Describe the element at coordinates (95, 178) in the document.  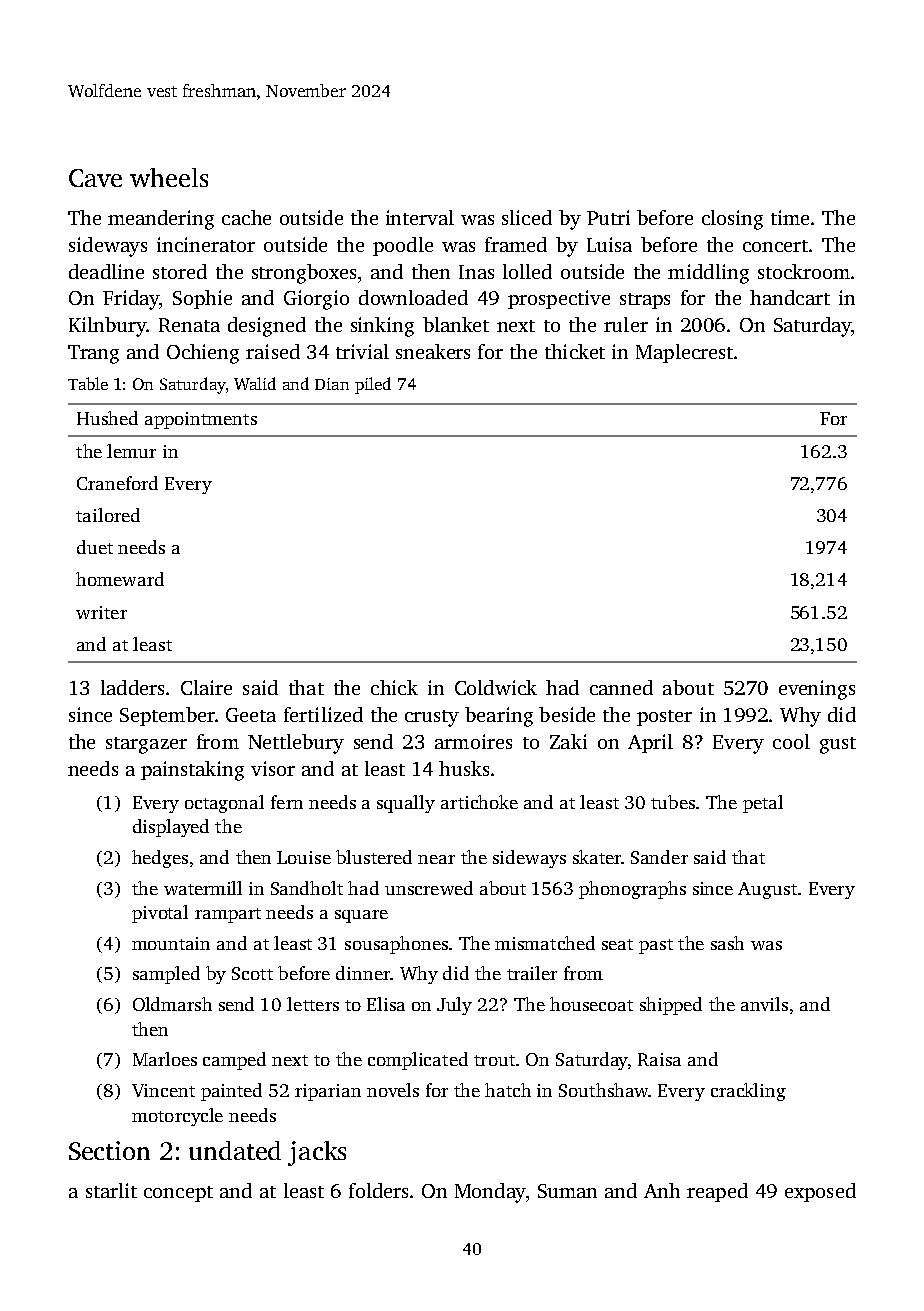
I see `Cave` at that location.
